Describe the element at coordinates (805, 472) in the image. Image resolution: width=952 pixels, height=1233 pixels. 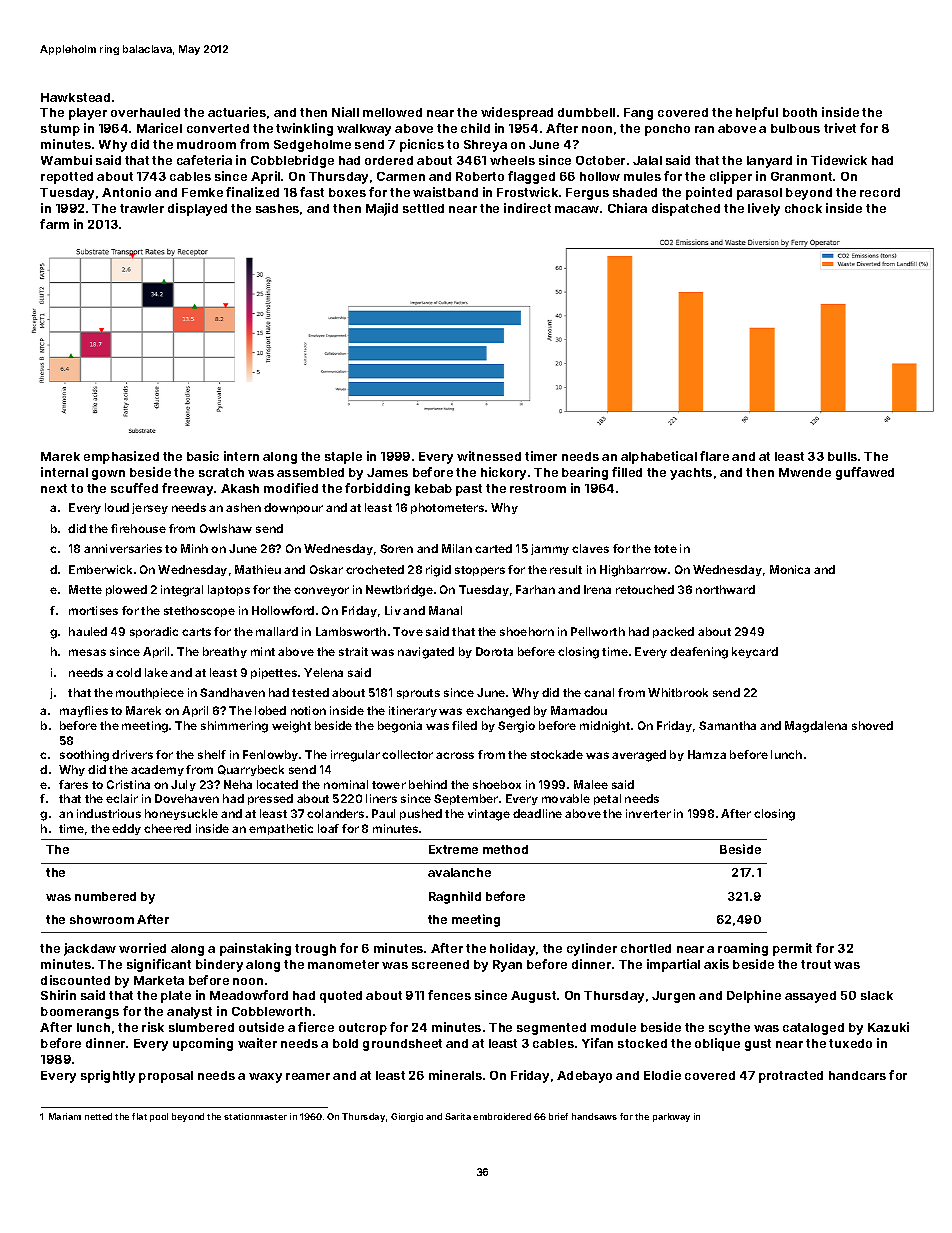
I see `Mwende` at that location.
